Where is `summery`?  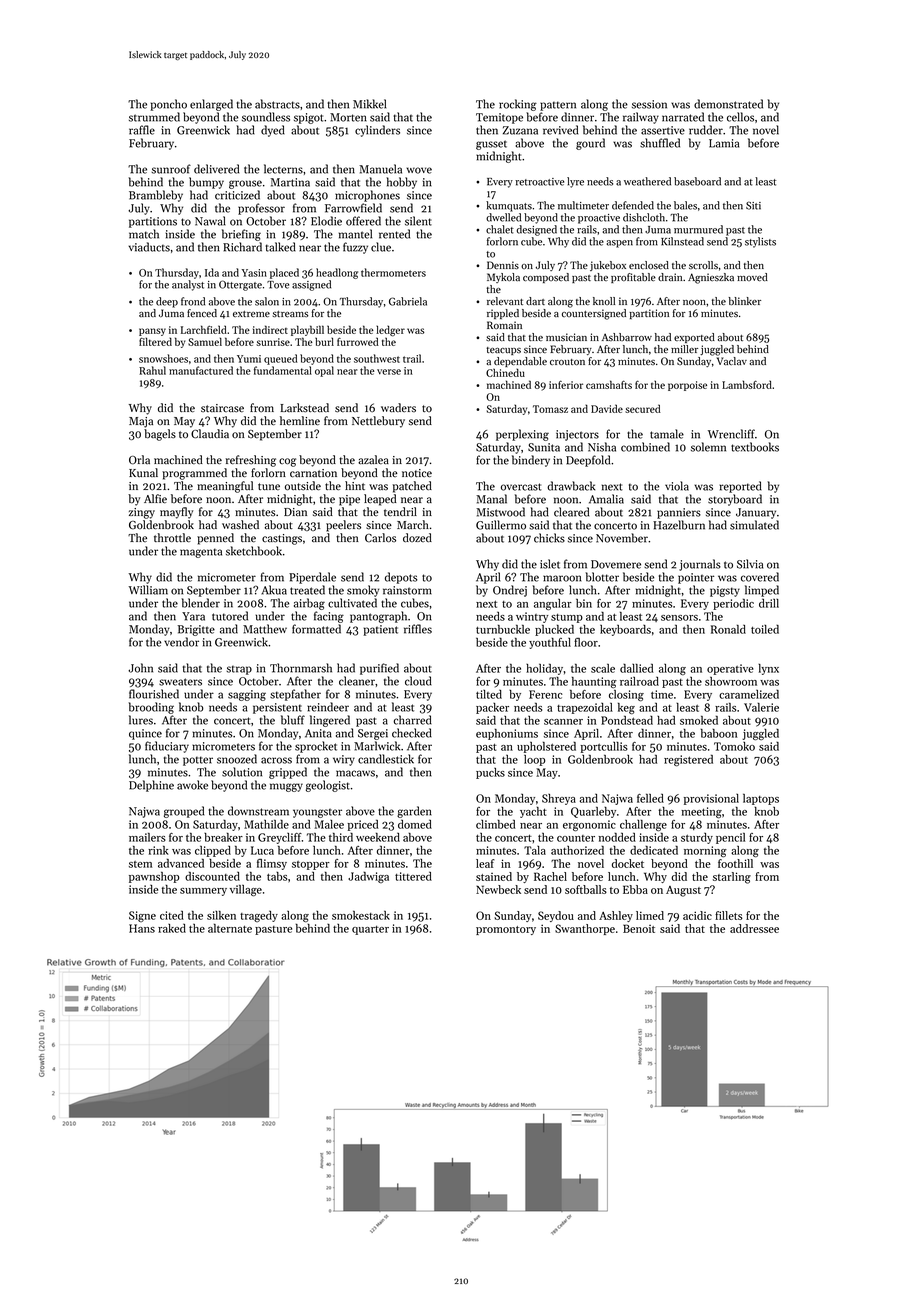 summery is located at coordinates (203, 892).
